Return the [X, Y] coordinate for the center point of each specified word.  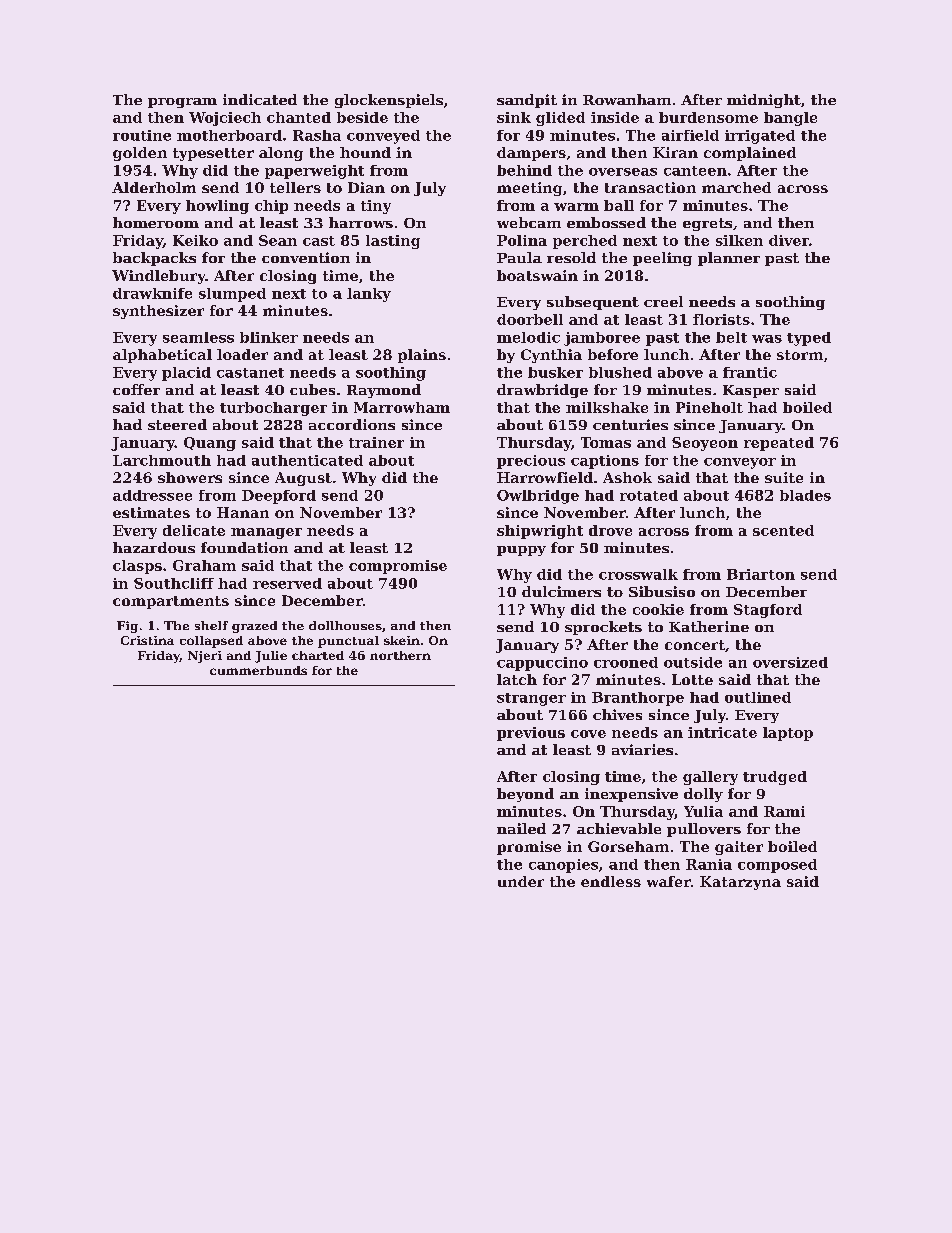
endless [611, 881]
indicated [260, 99]
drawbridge [542, 391]
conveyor [740, 463]
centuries [630, 424]
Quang [210, 444]
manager [266, 533]
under [521, 881]
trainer [376, 442]
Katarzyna [740, 883]
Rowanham [627, 99]
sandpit [527, 101]
